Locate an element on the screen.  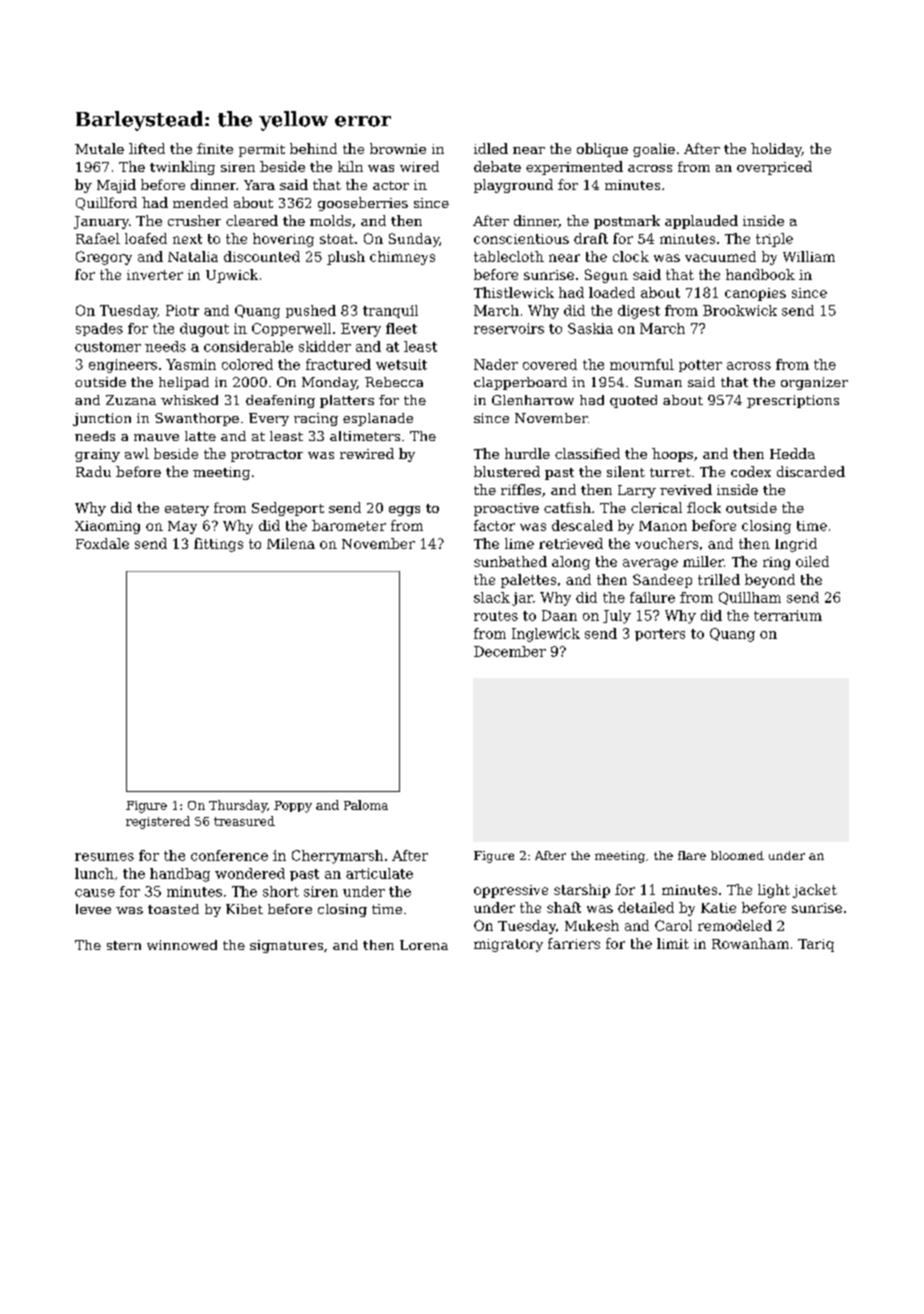
December is located at coordinates (510, 651).
